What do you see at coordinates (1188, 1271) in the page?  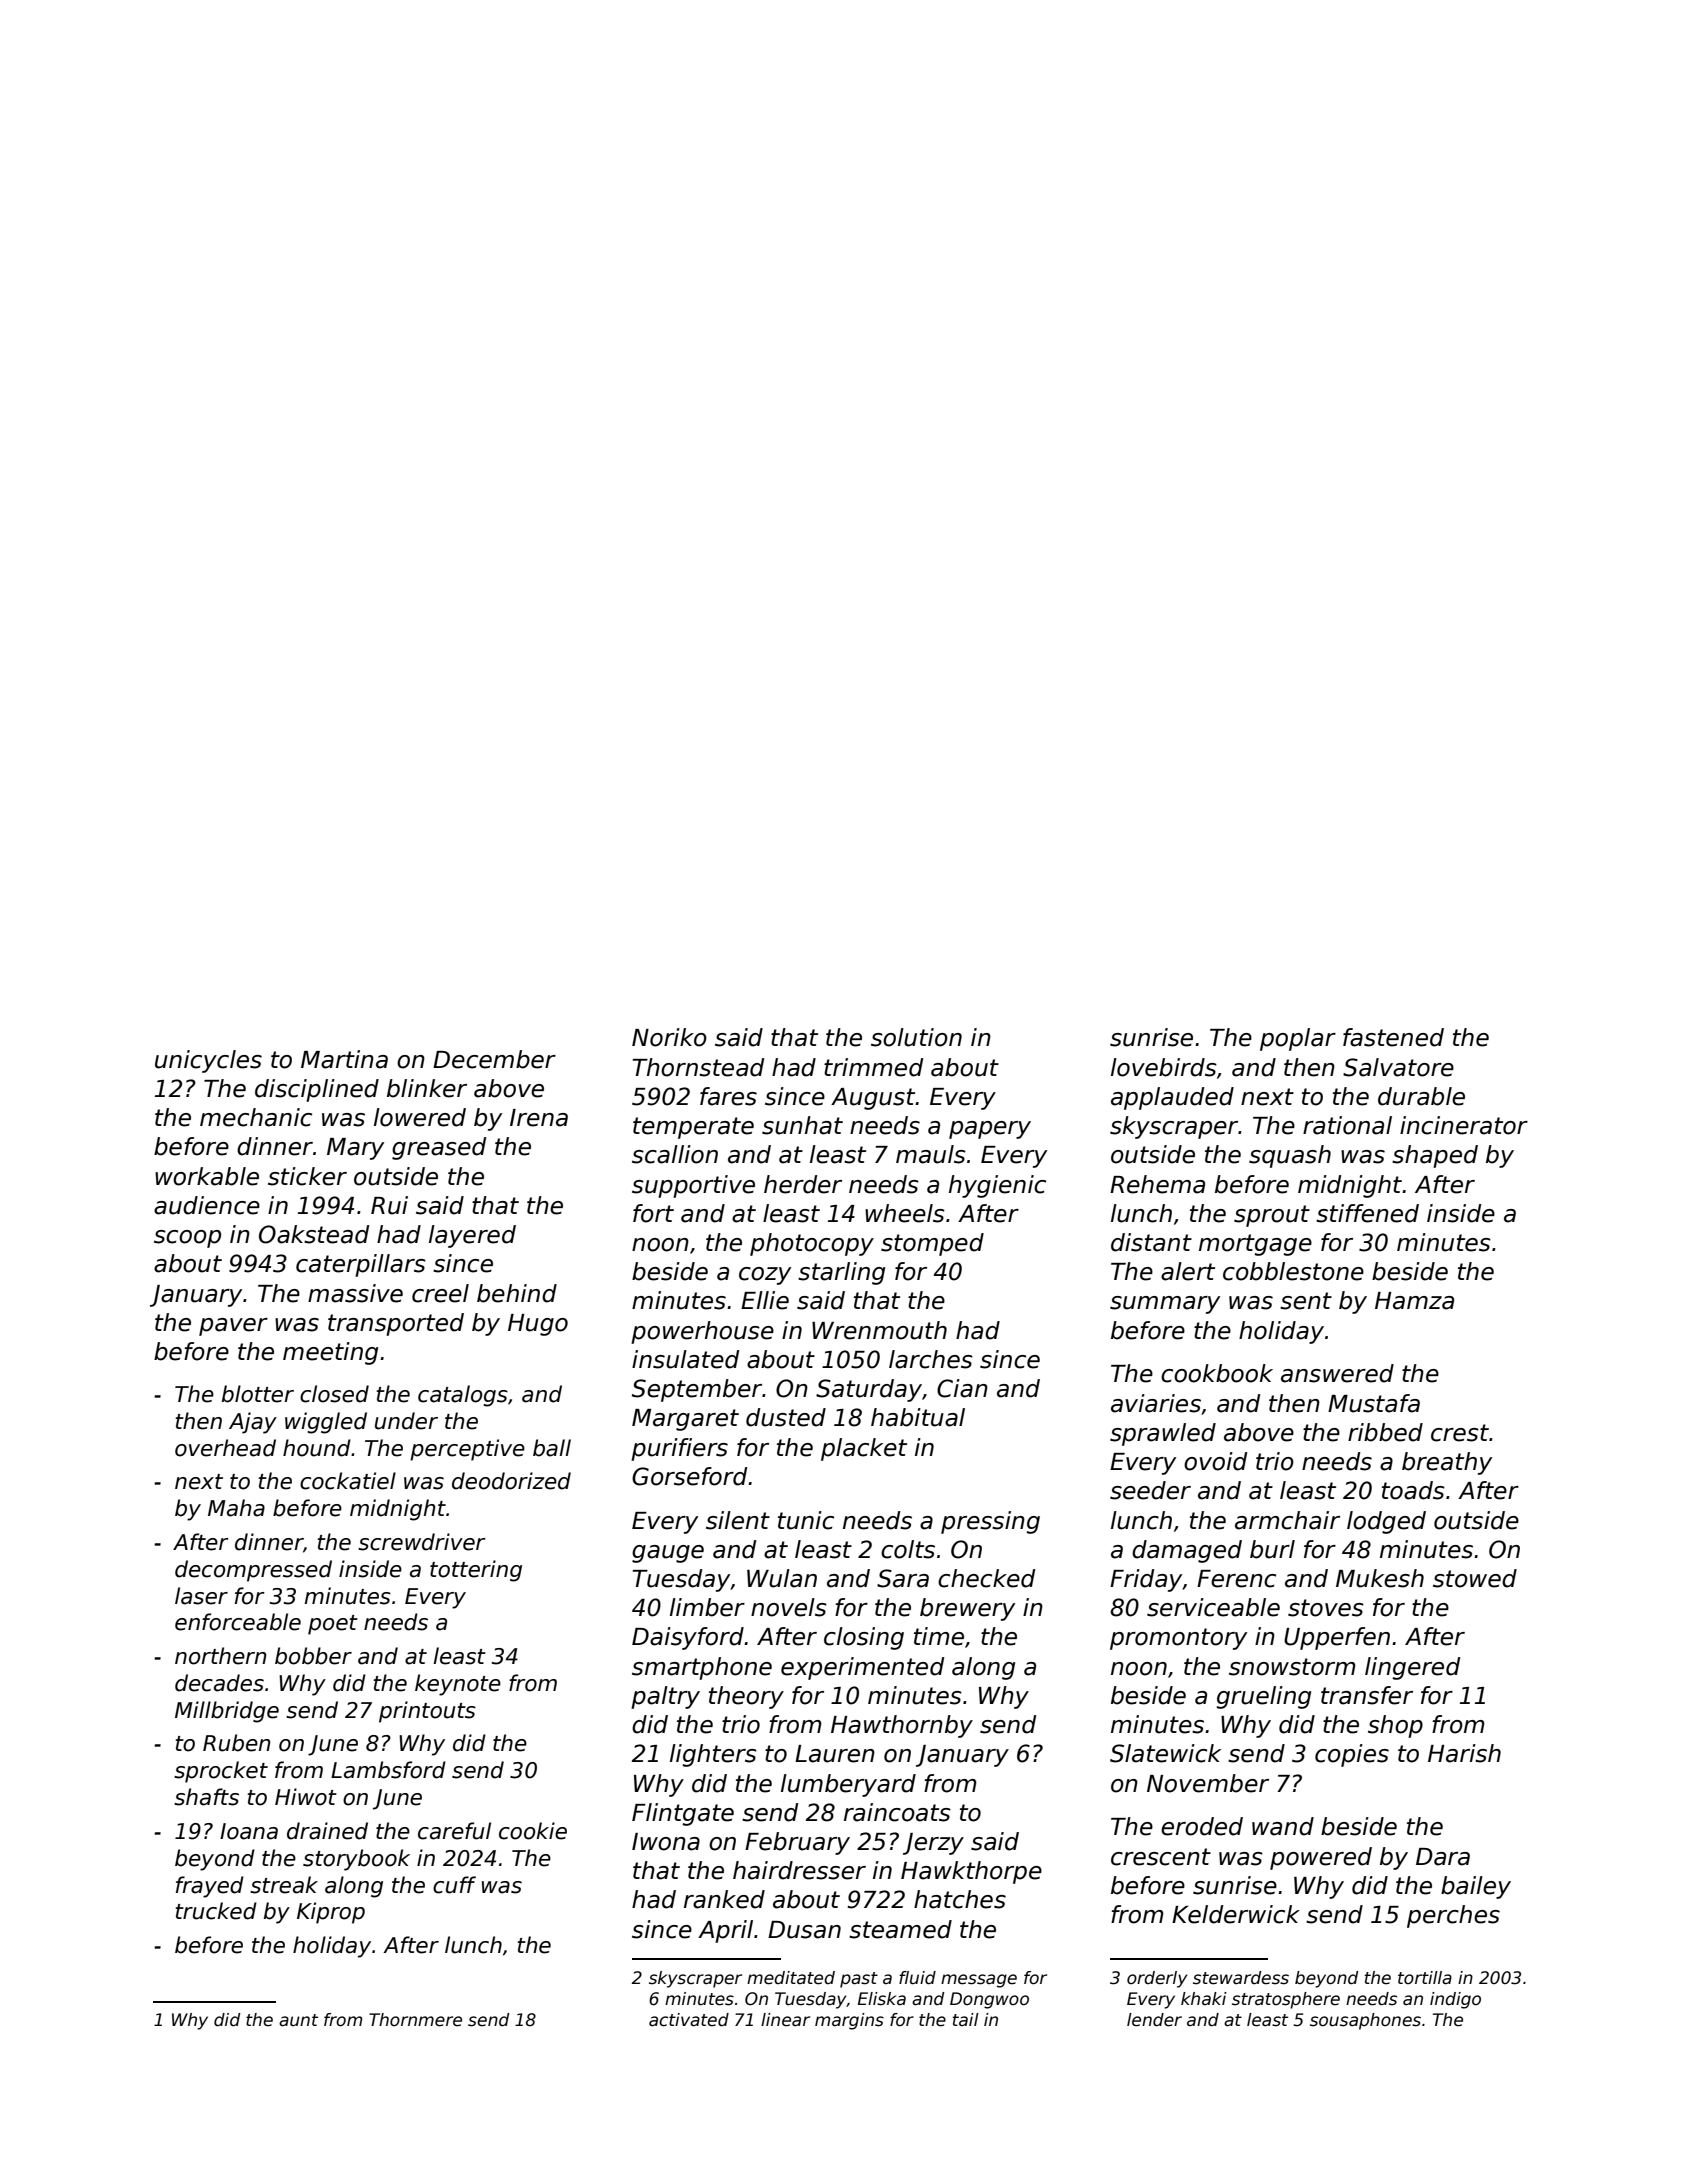 I see `alert` at bounding box center [1188, 1271].
